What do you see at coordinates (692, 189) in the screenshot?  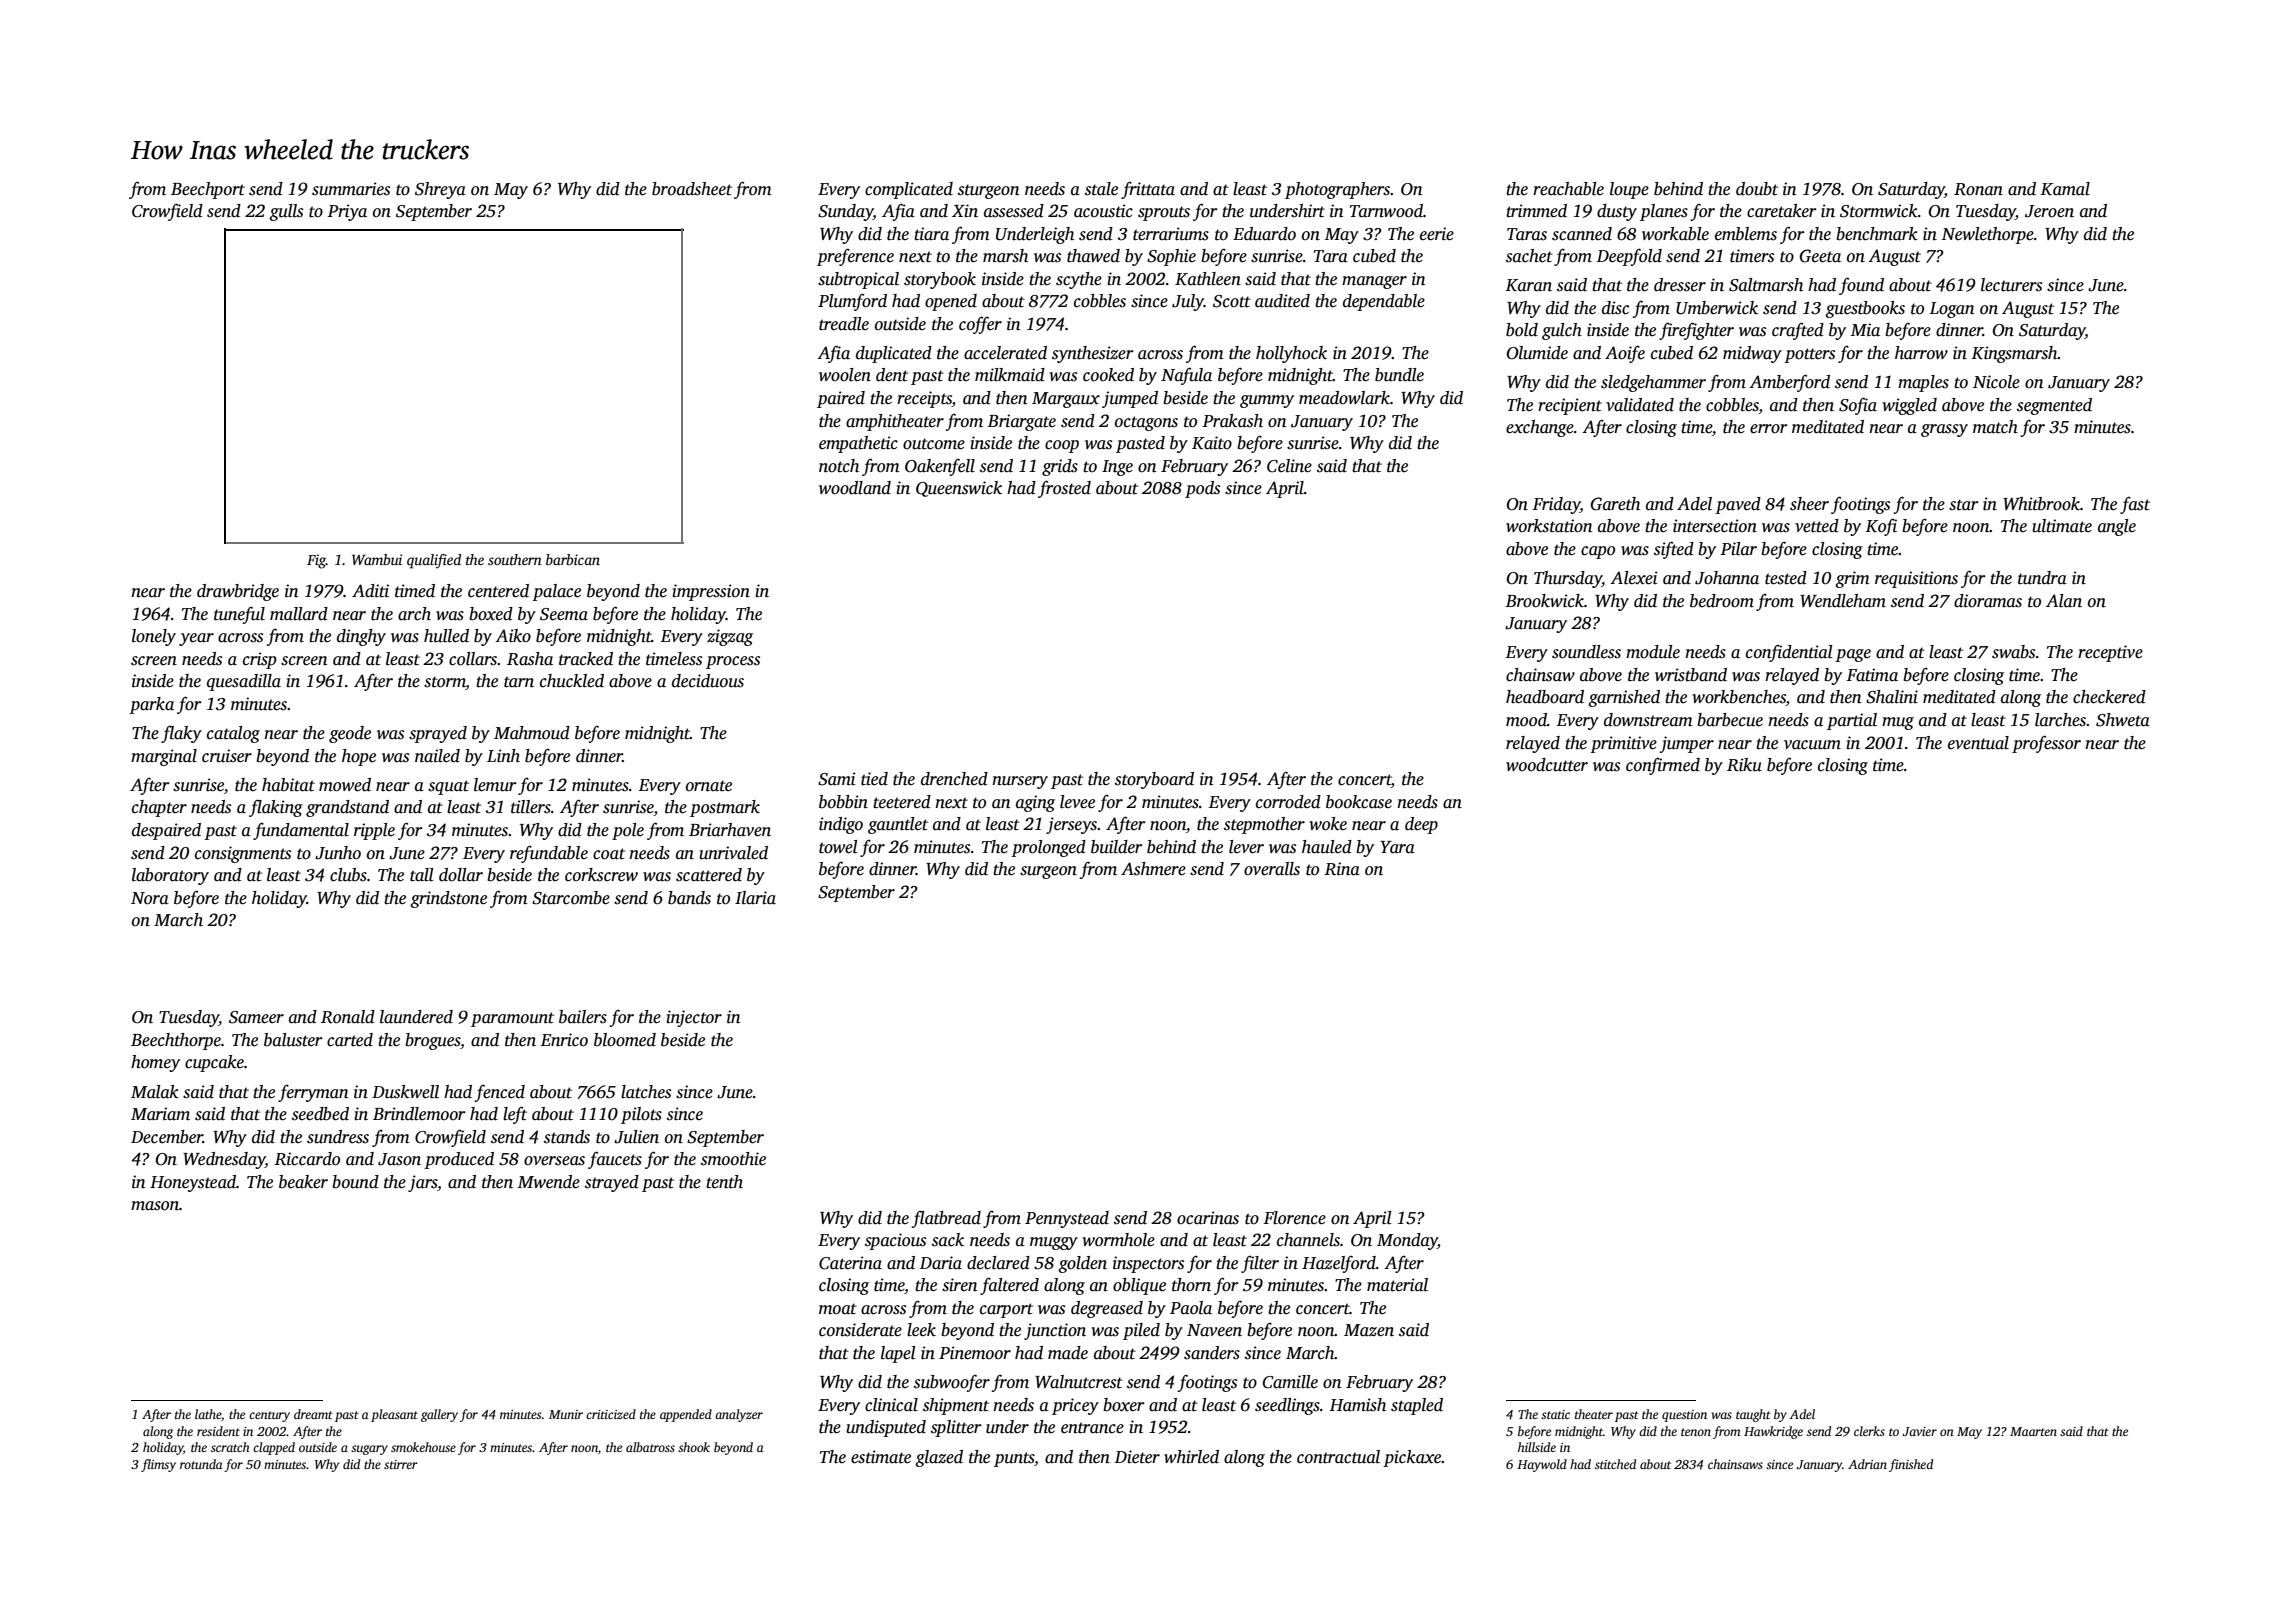 I see `broadsheet` at bounding box center [692, 189].
